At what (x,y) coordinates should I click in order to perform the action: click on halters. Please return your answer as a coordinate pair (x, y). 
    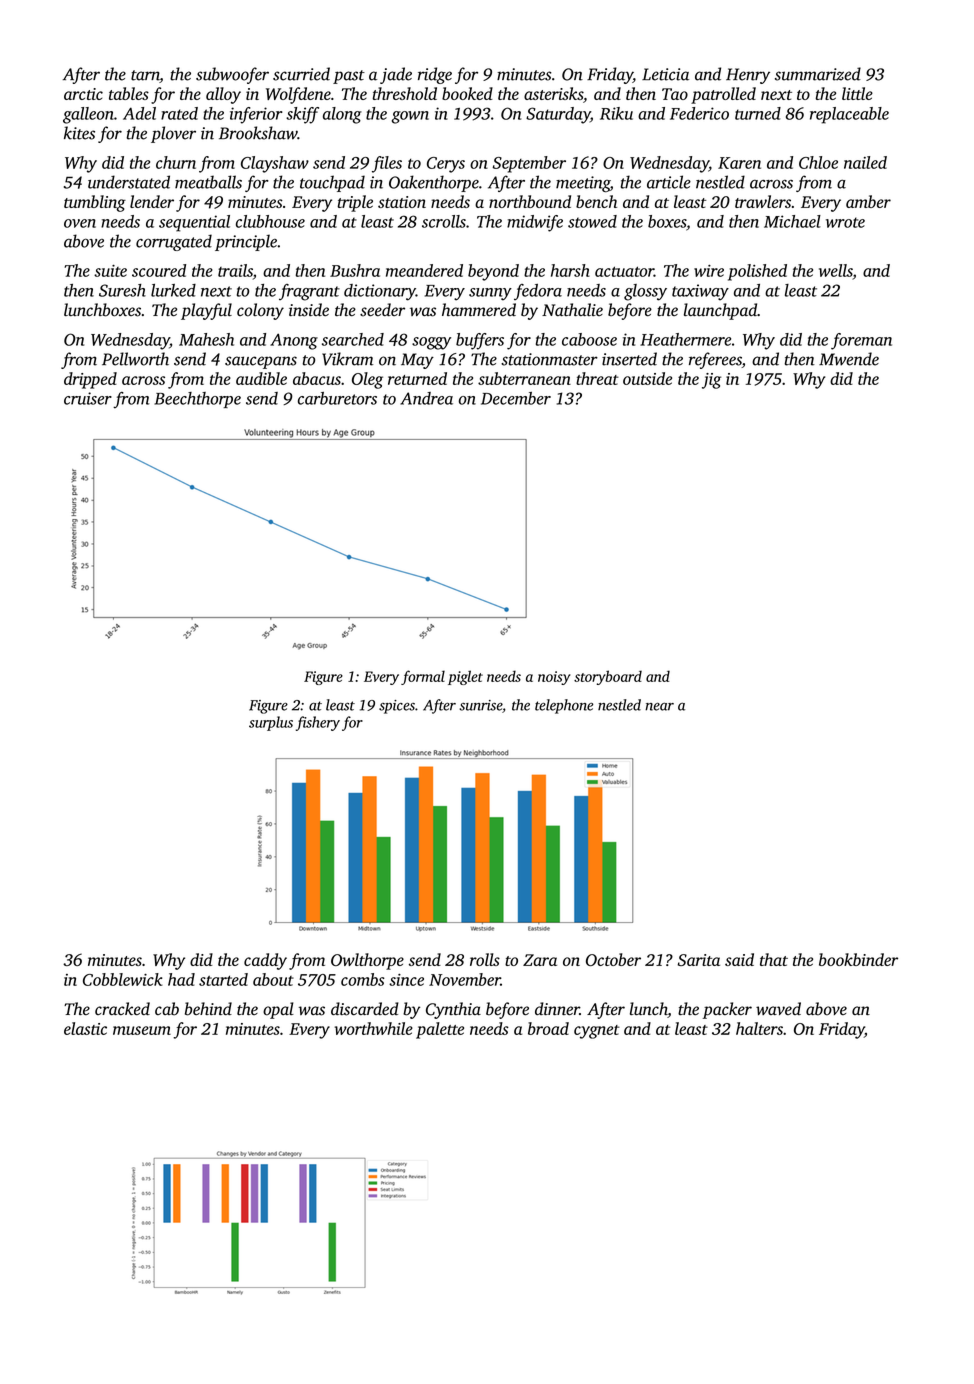
    Looking at the image, I should click on (759, 1028).
